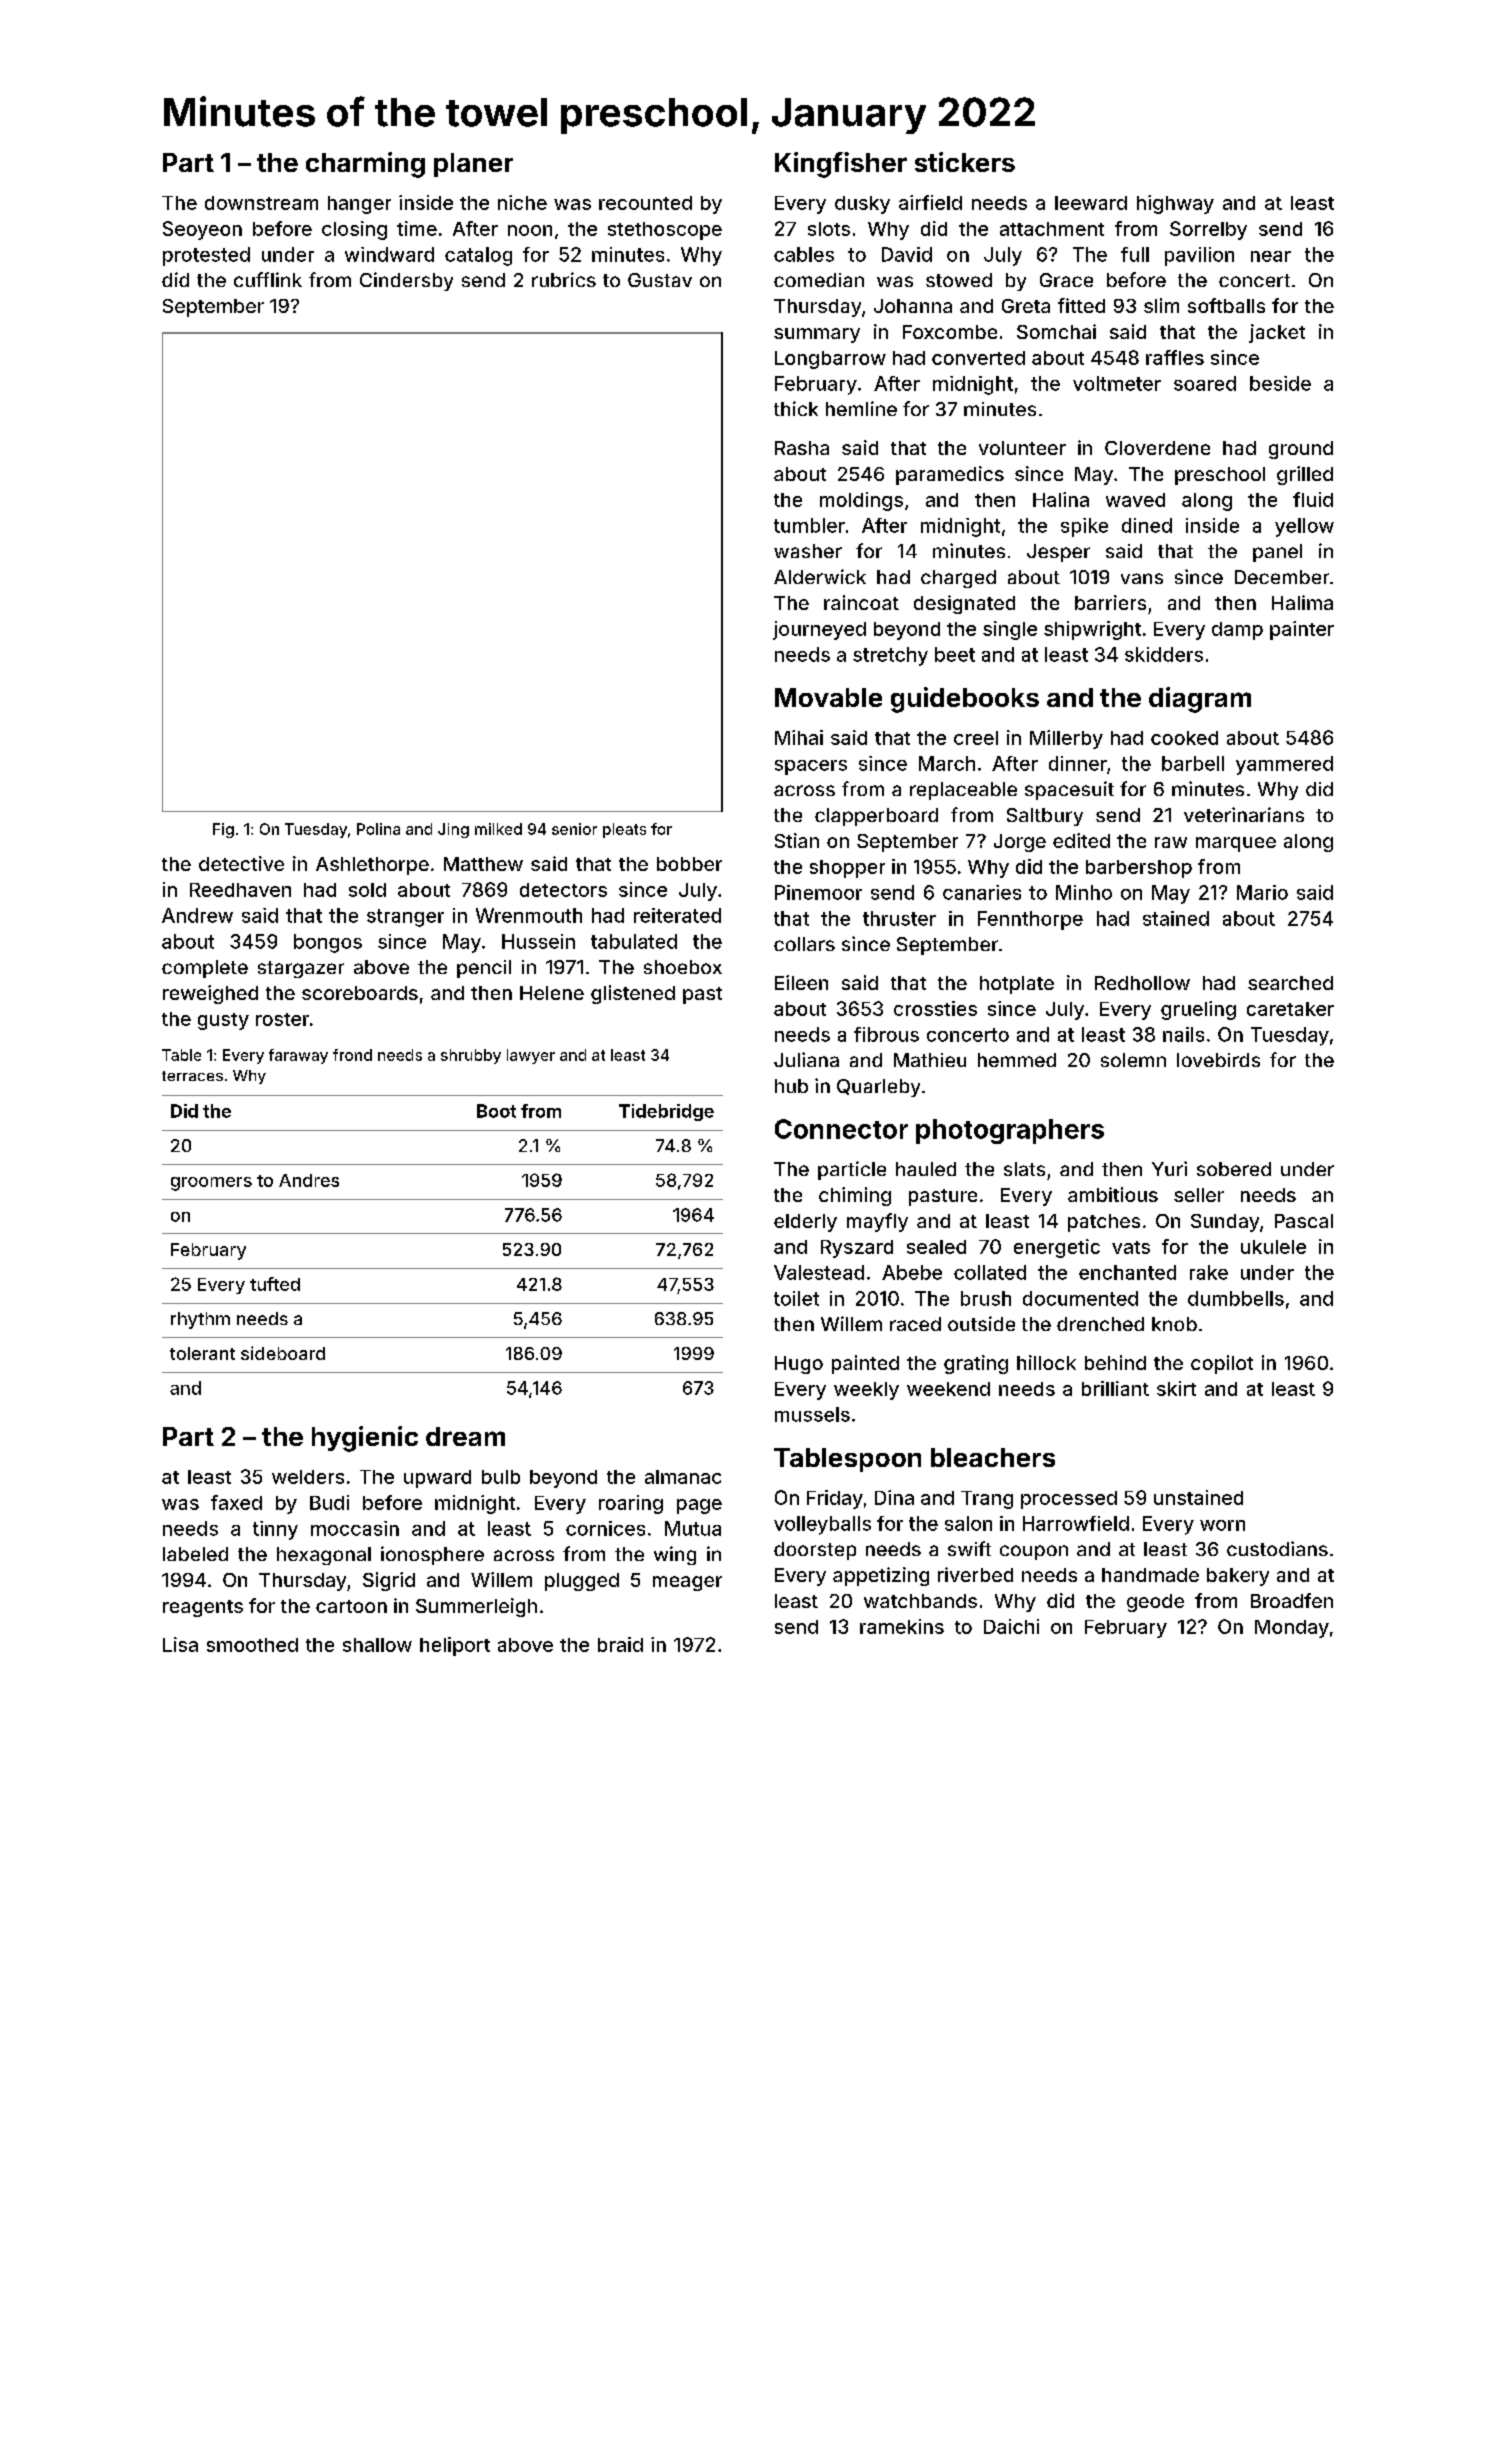 This image has width=1496, height=2464. I want to click on Yuri, so click(1169, 1168).
